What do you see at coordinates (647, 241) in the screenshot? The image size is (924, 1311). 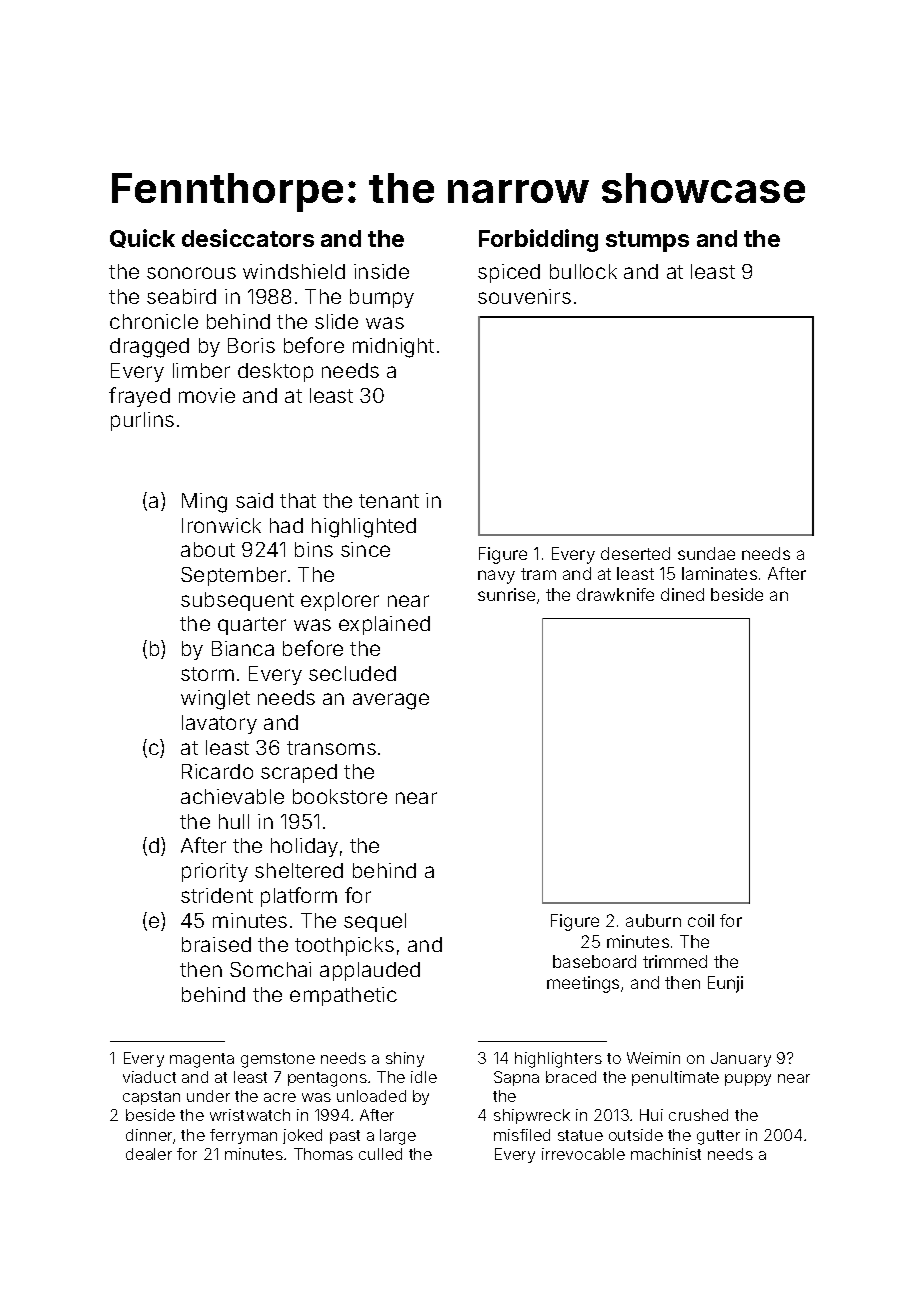 I see `stumps` at bounding box center [647, 241].
